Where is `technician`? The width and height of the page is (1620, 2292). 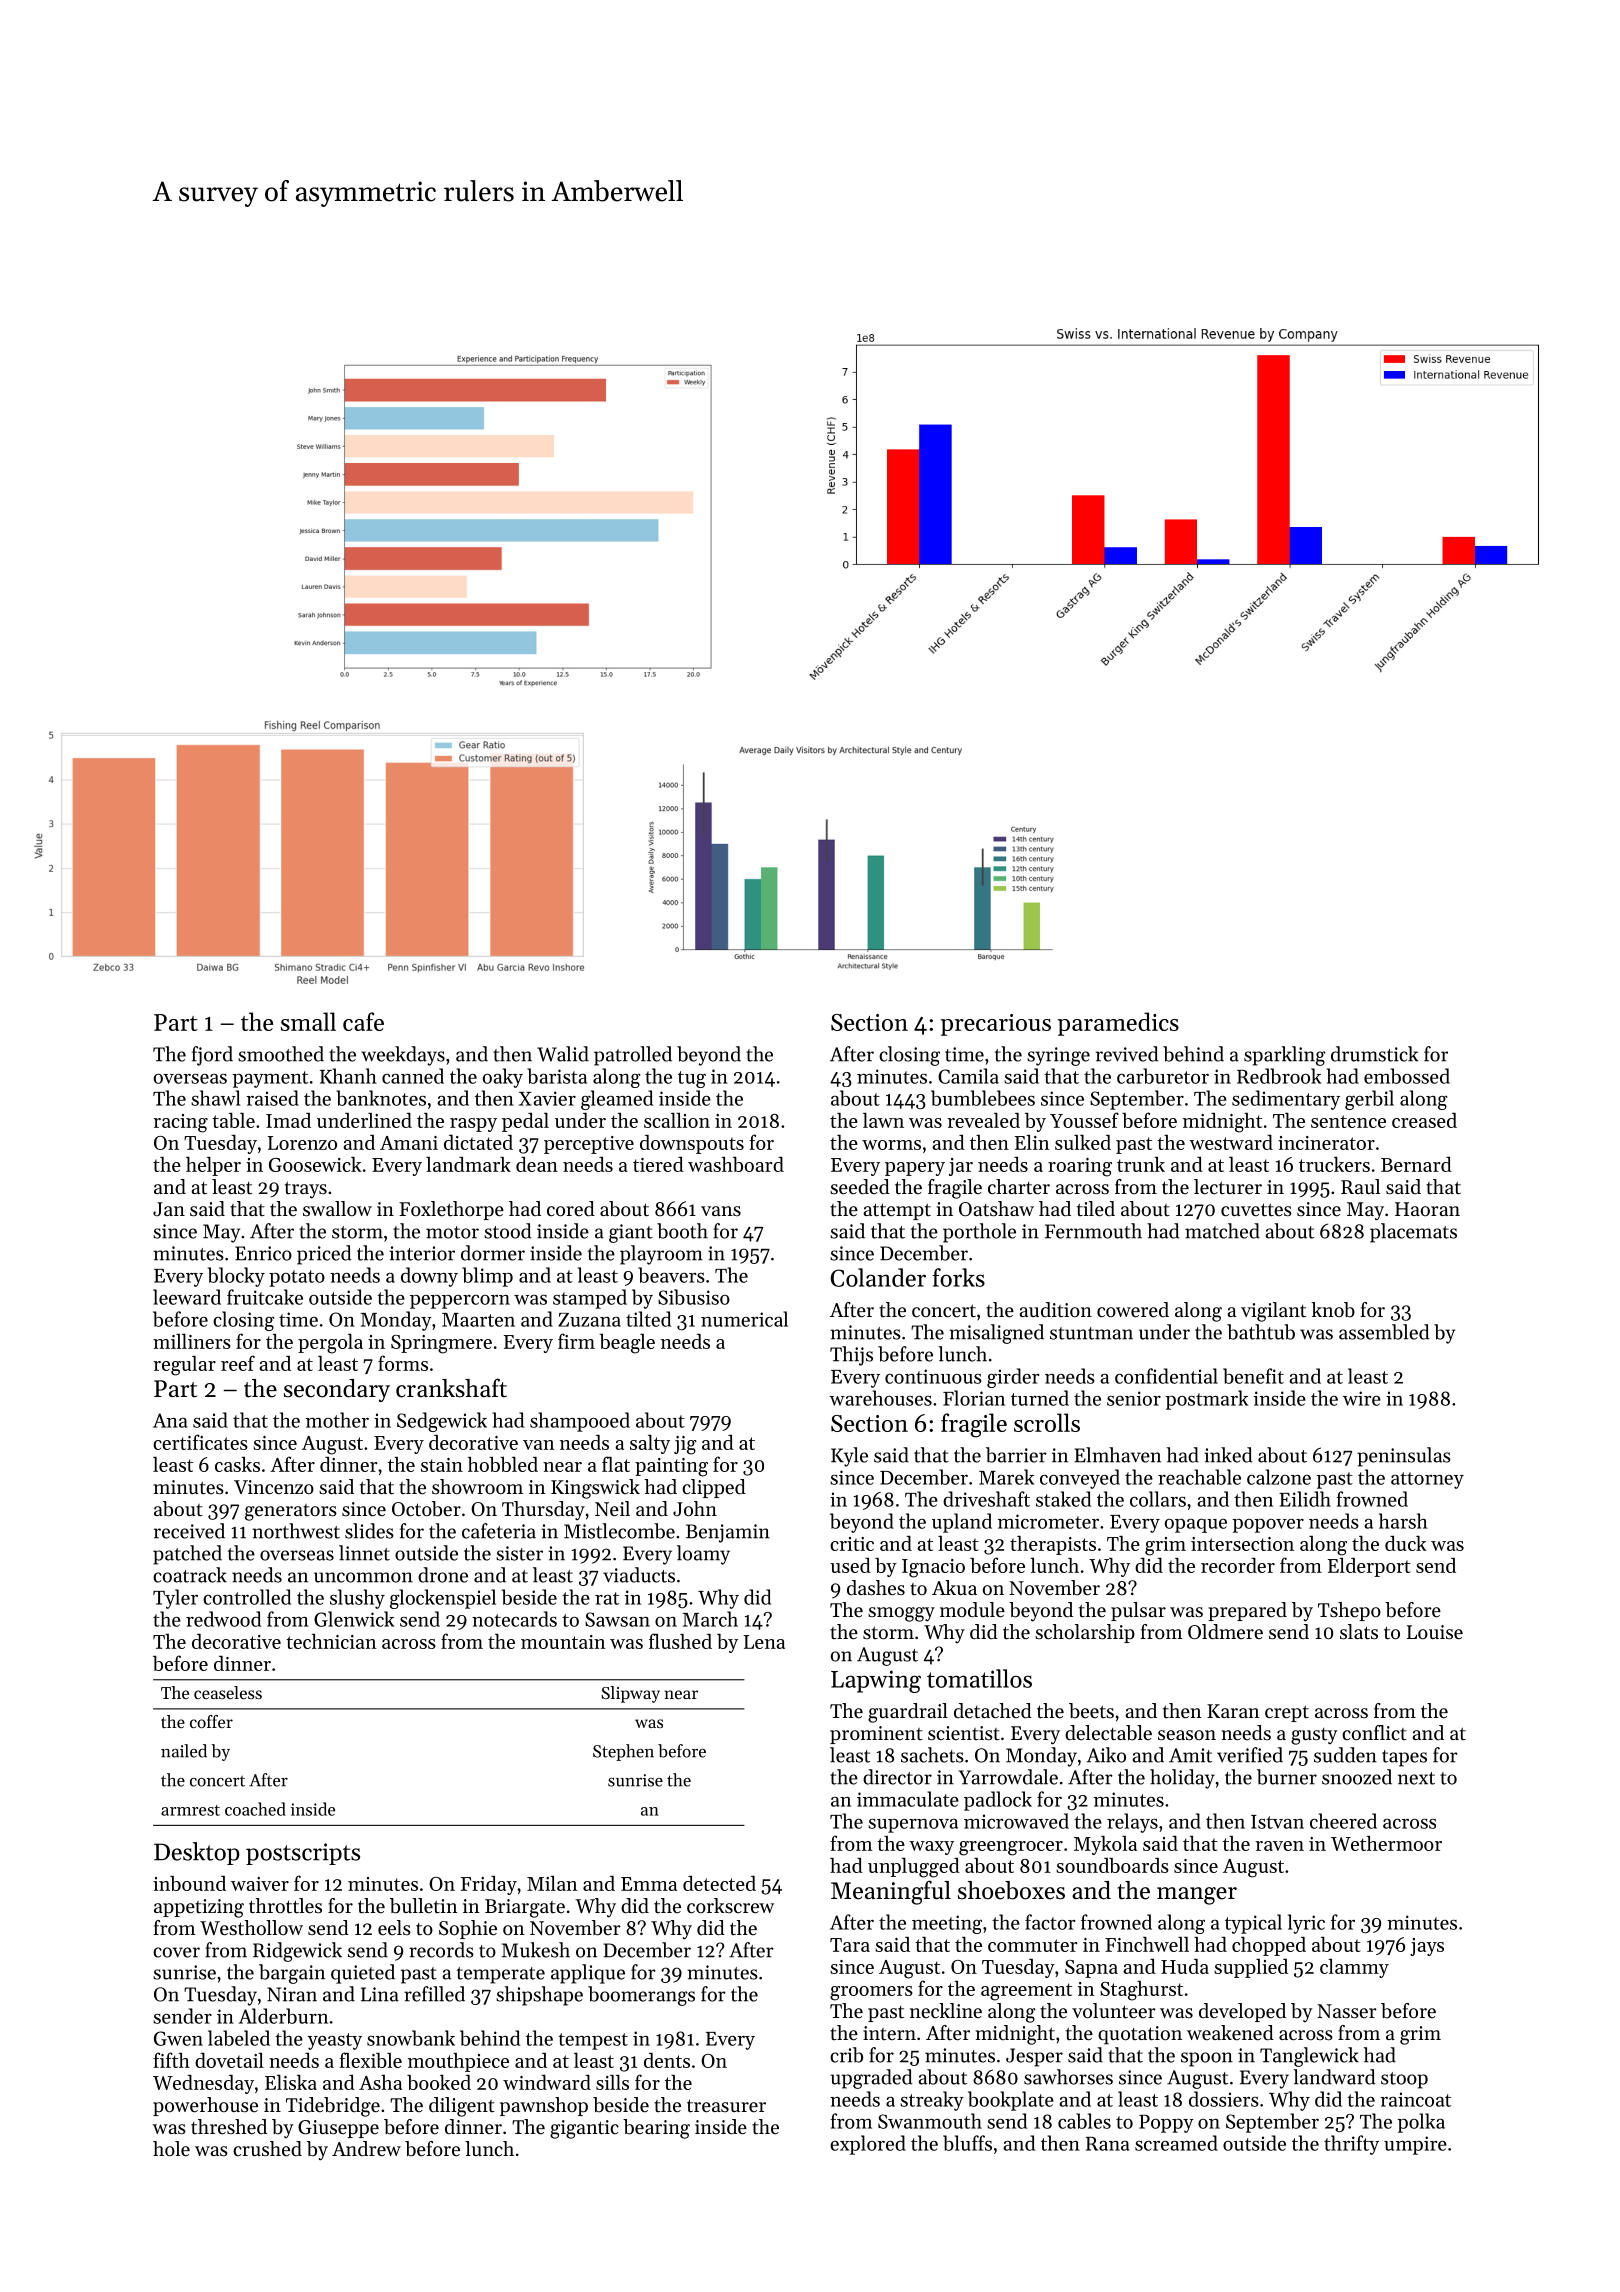
technician is located at coordinates (331, 1641).
